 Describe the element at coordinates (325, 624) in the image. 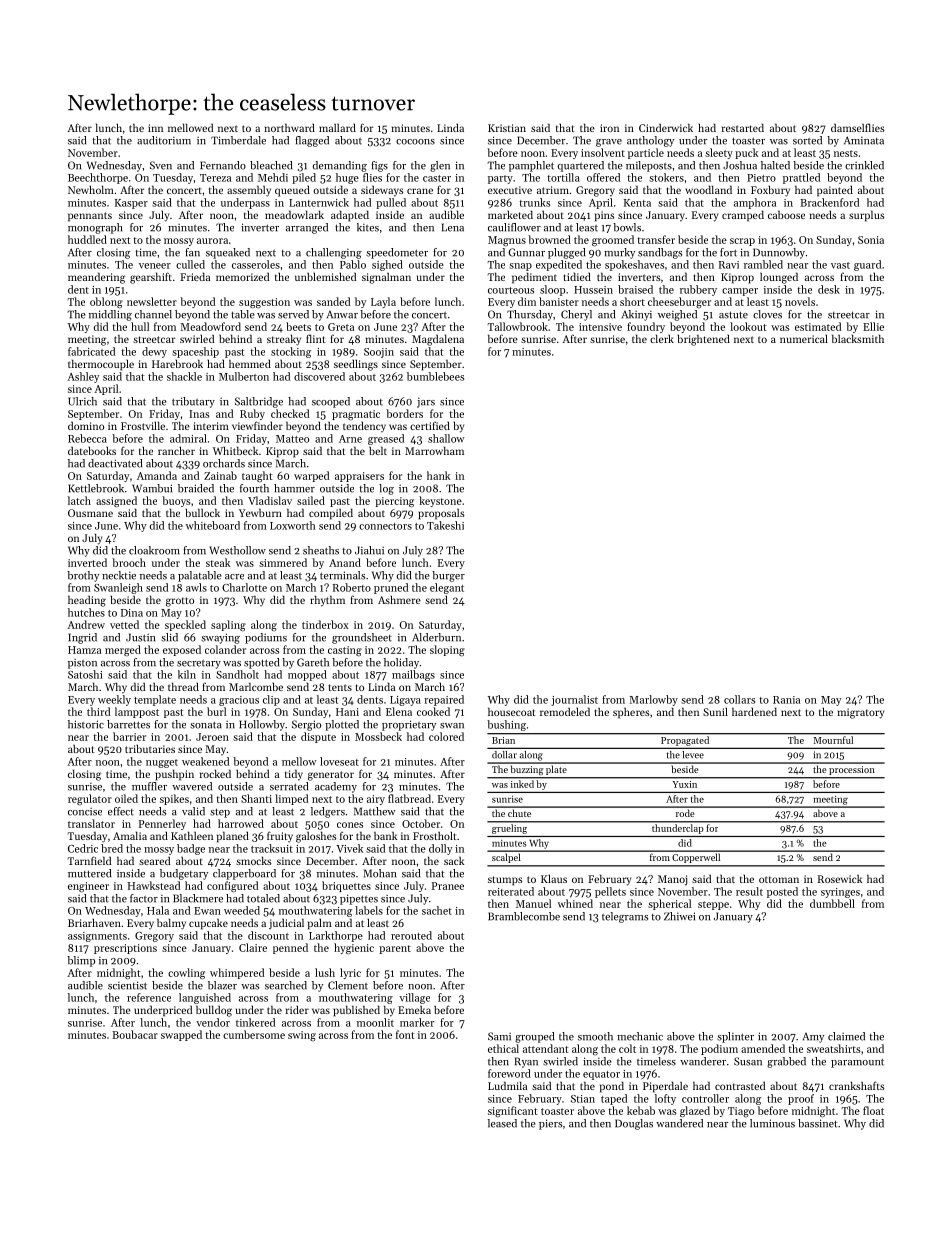

I see `tinderbox` at that location.
